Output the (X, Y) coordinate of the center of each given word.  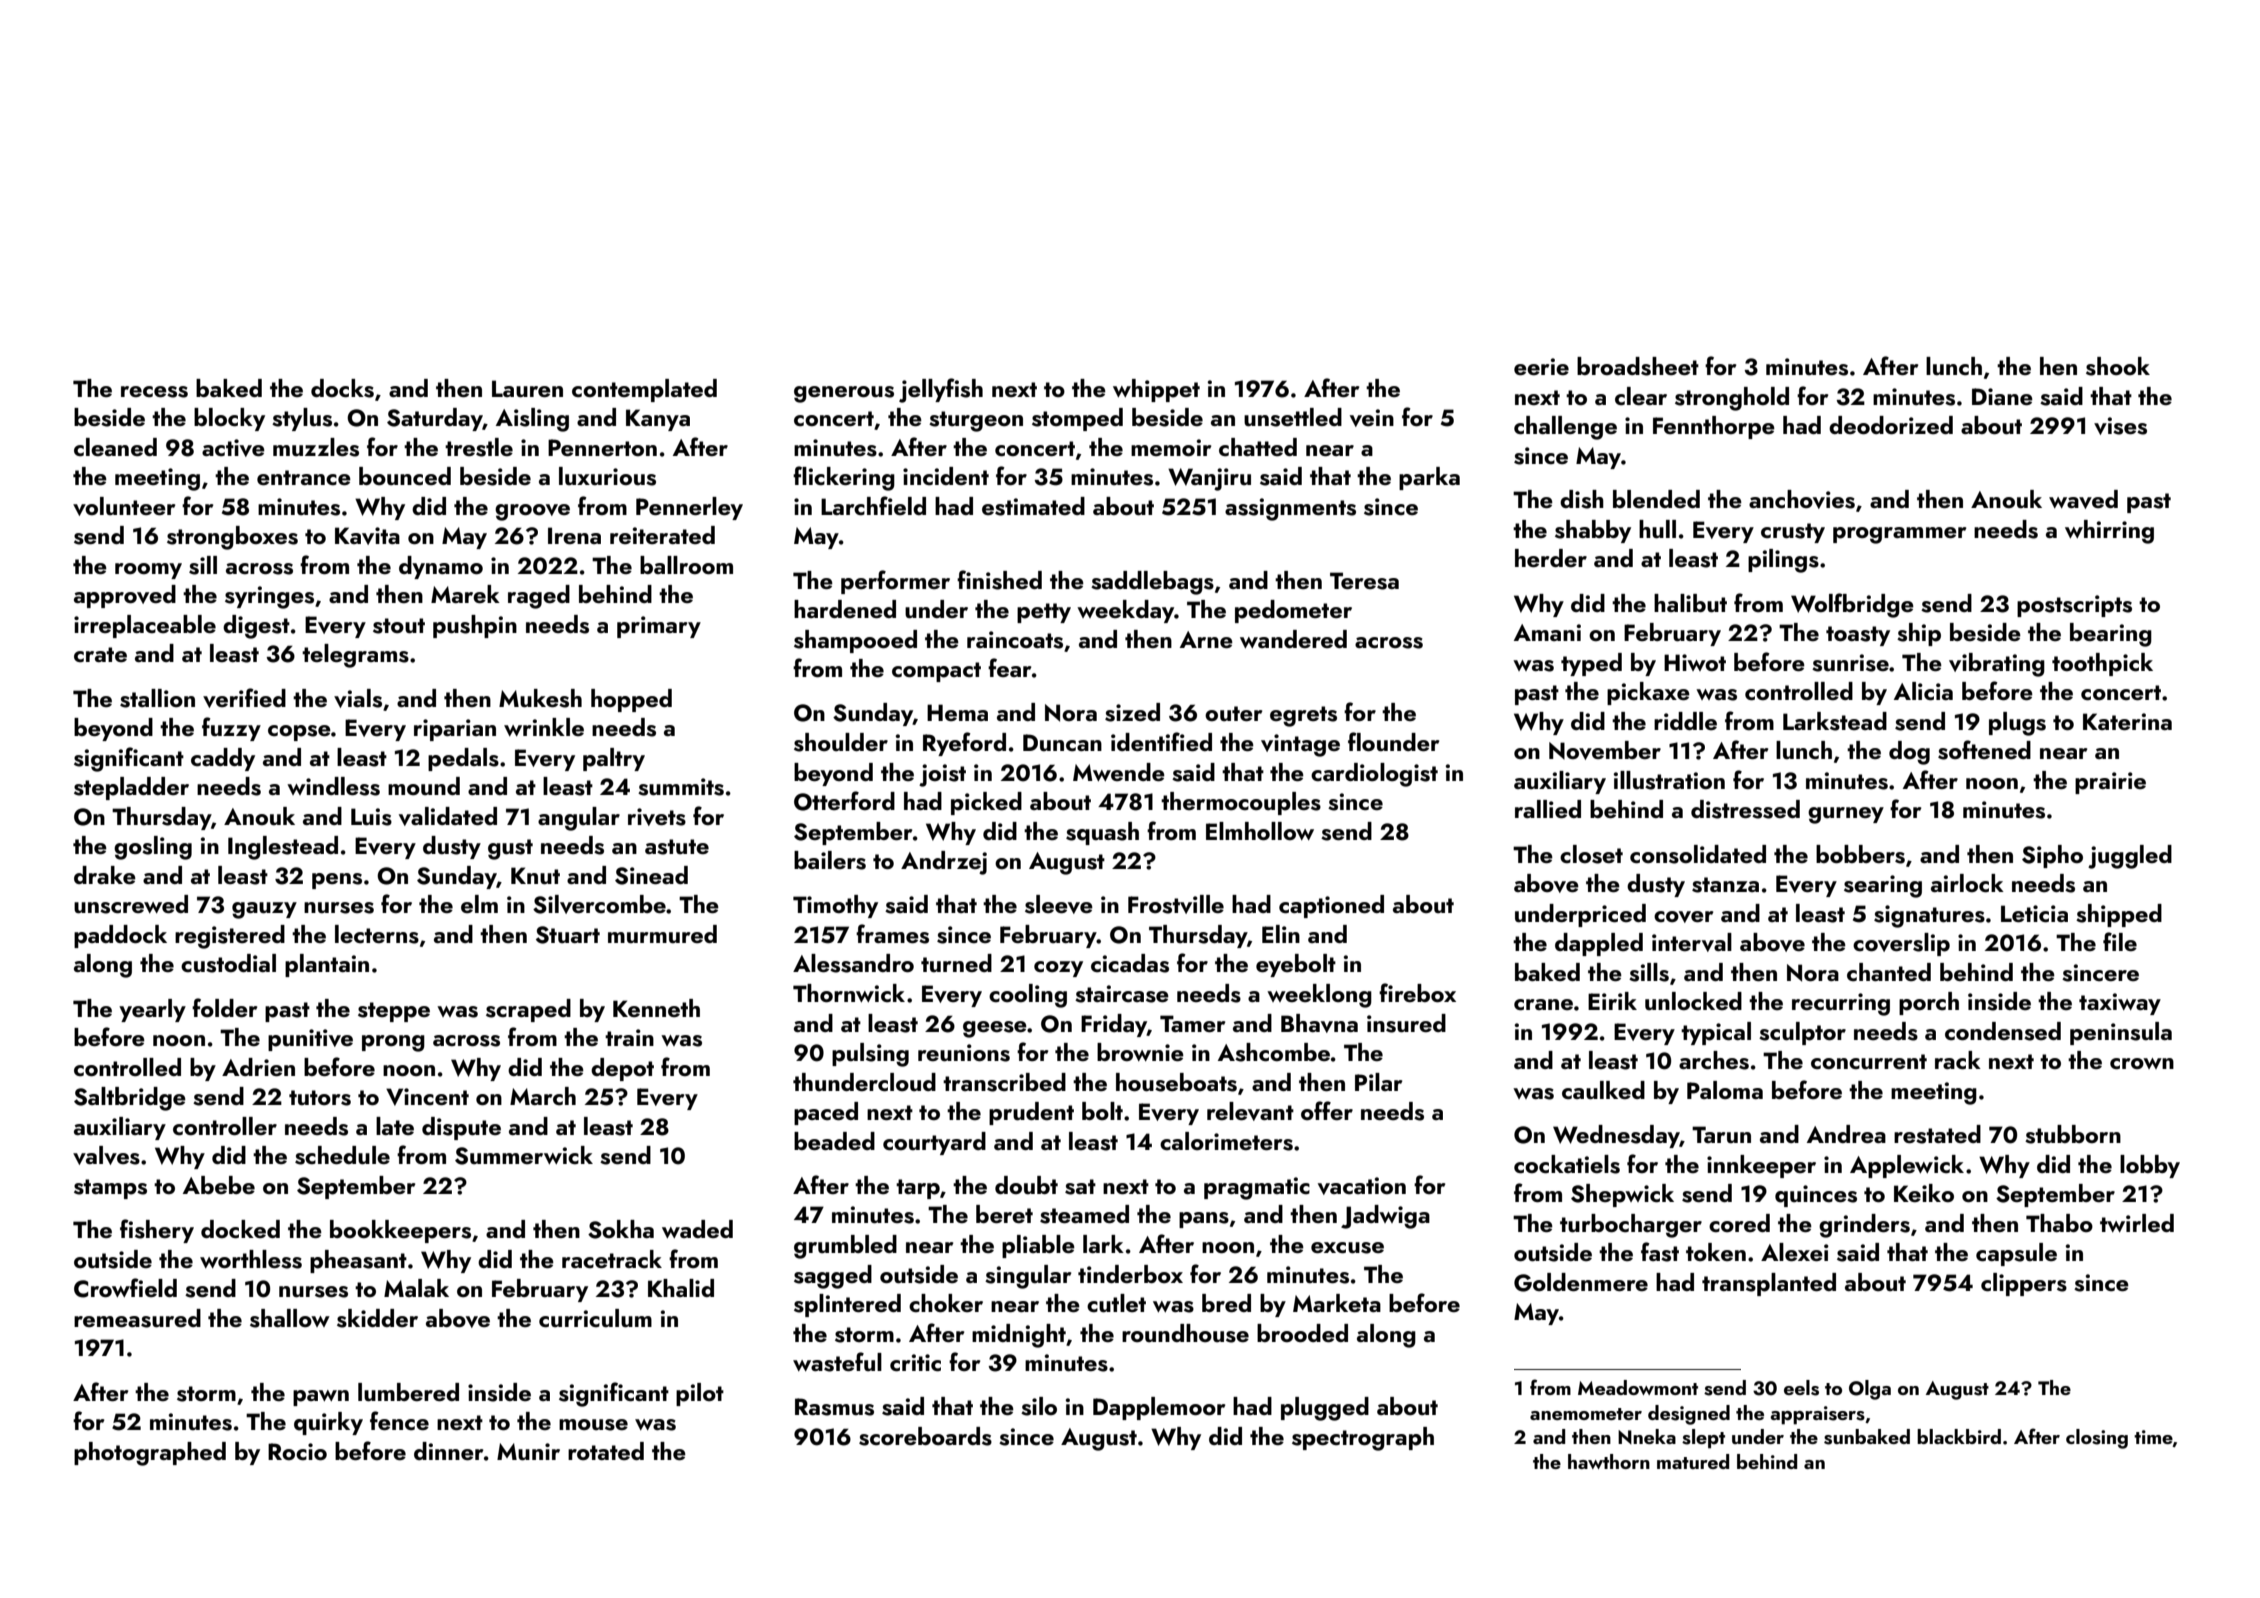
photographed (150, 1454)
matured (1693, 1461)
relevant (1250, 1111)
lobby (2150, 1166)
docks (342, 388)
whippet (1156, 390)
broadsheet (1638, 366)
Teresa (1364, 581)
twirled (2137, 1223)
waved (2083, 499)
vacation (1362, 1186)
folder (225, 1007)
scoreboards (925, 1436)
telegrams (355, 656)
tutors (320, 1098)
